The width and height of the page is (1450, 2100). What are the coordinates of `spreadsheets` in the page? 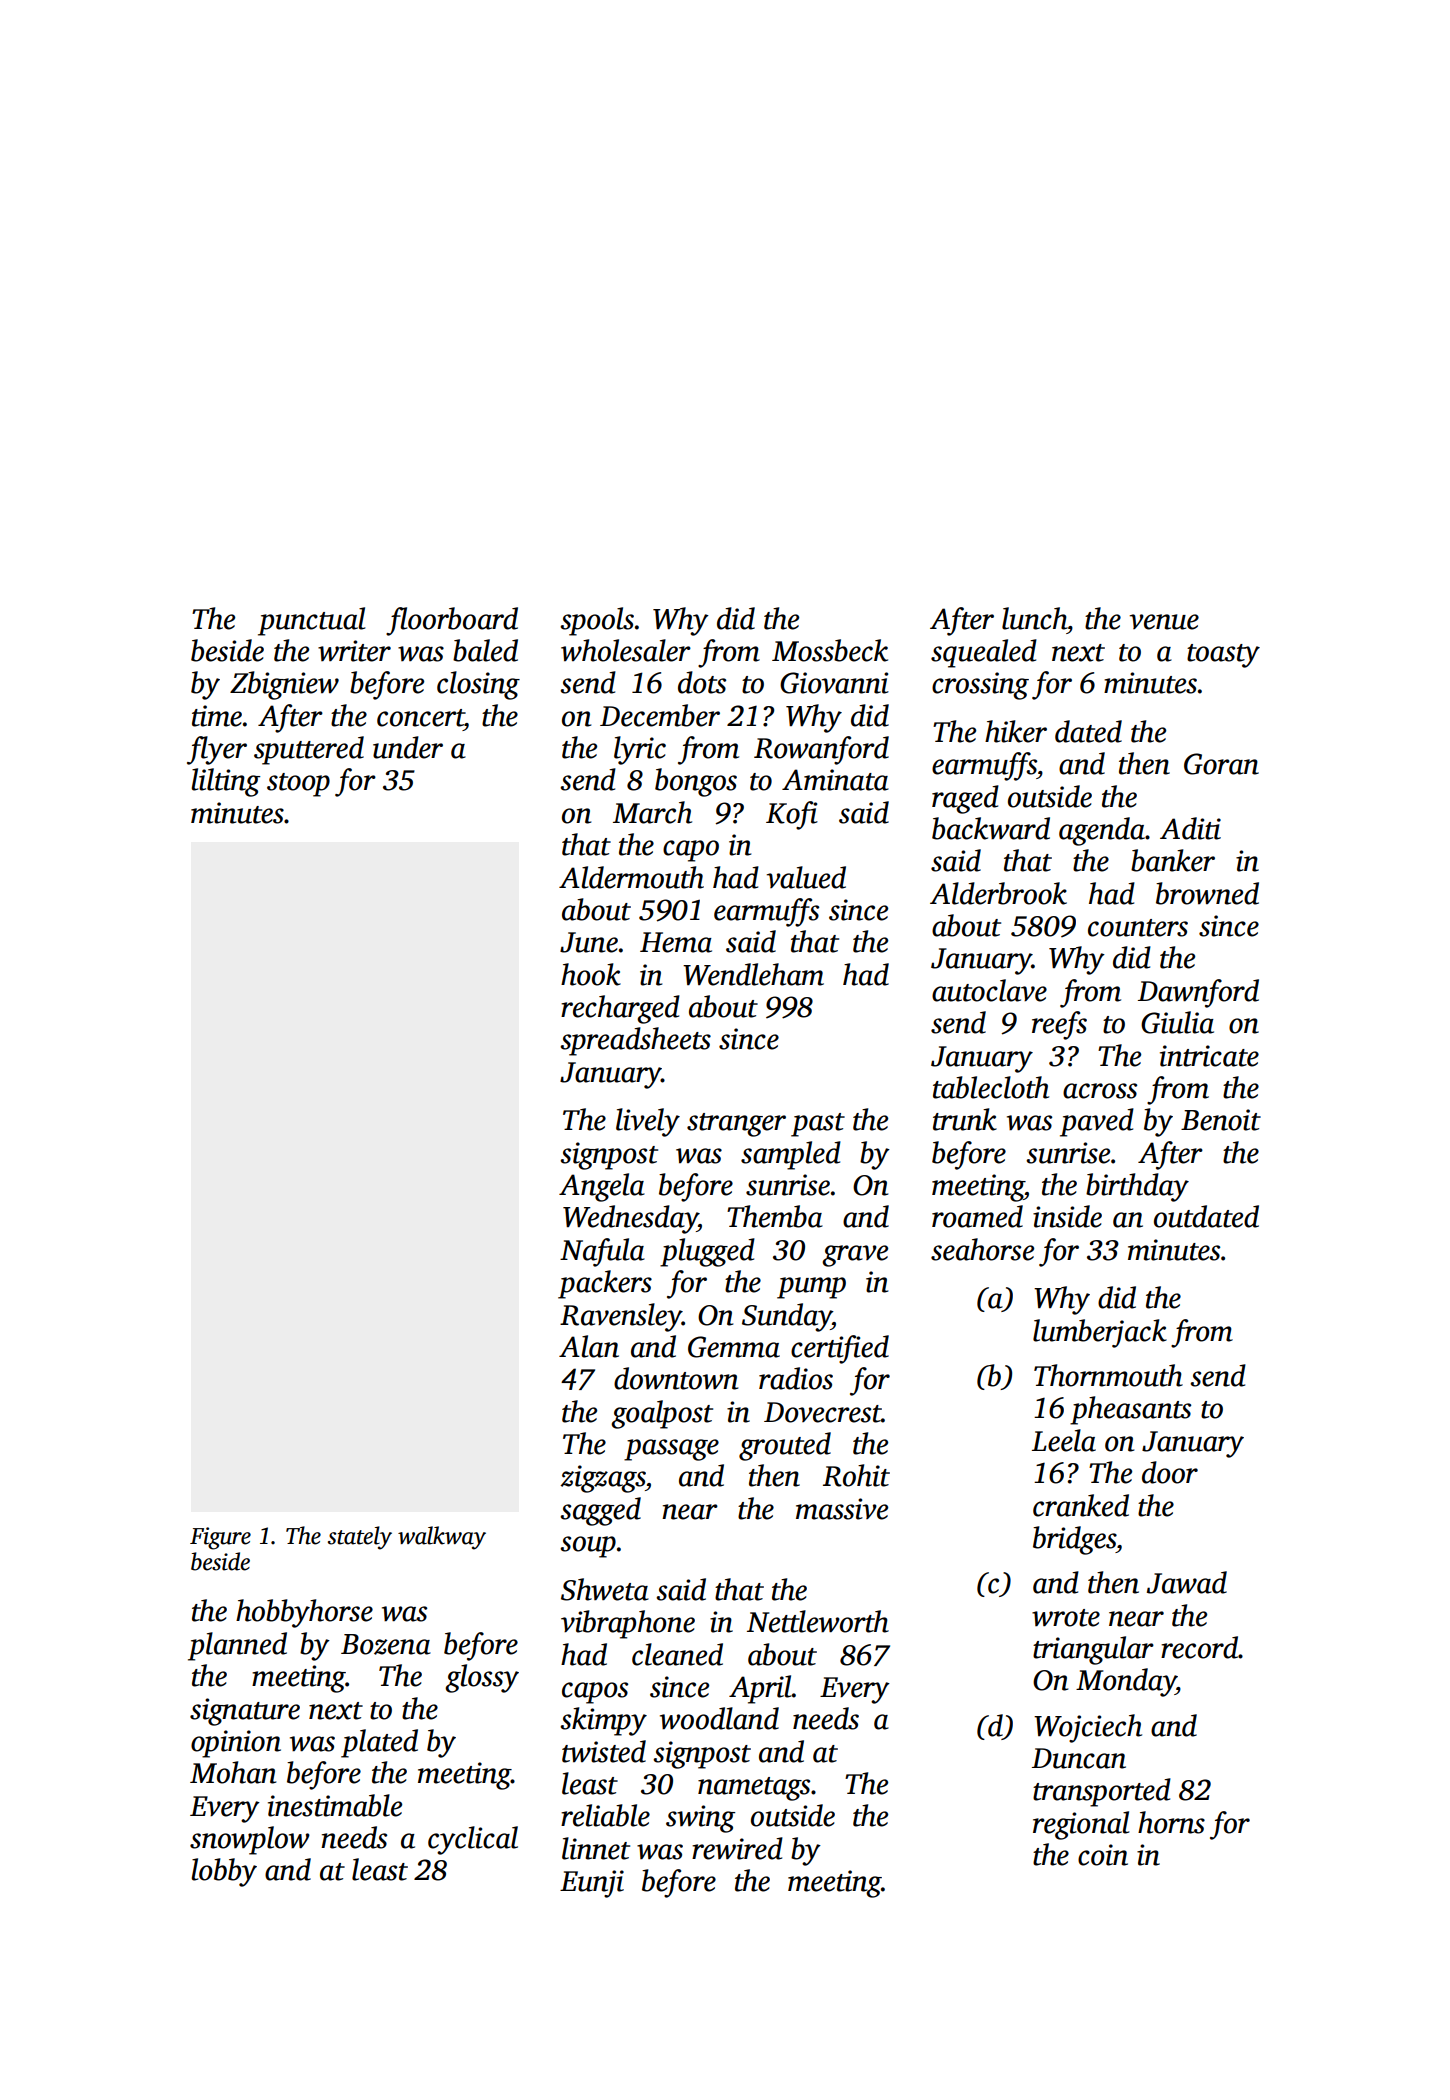 It's located at (635, 1041).
